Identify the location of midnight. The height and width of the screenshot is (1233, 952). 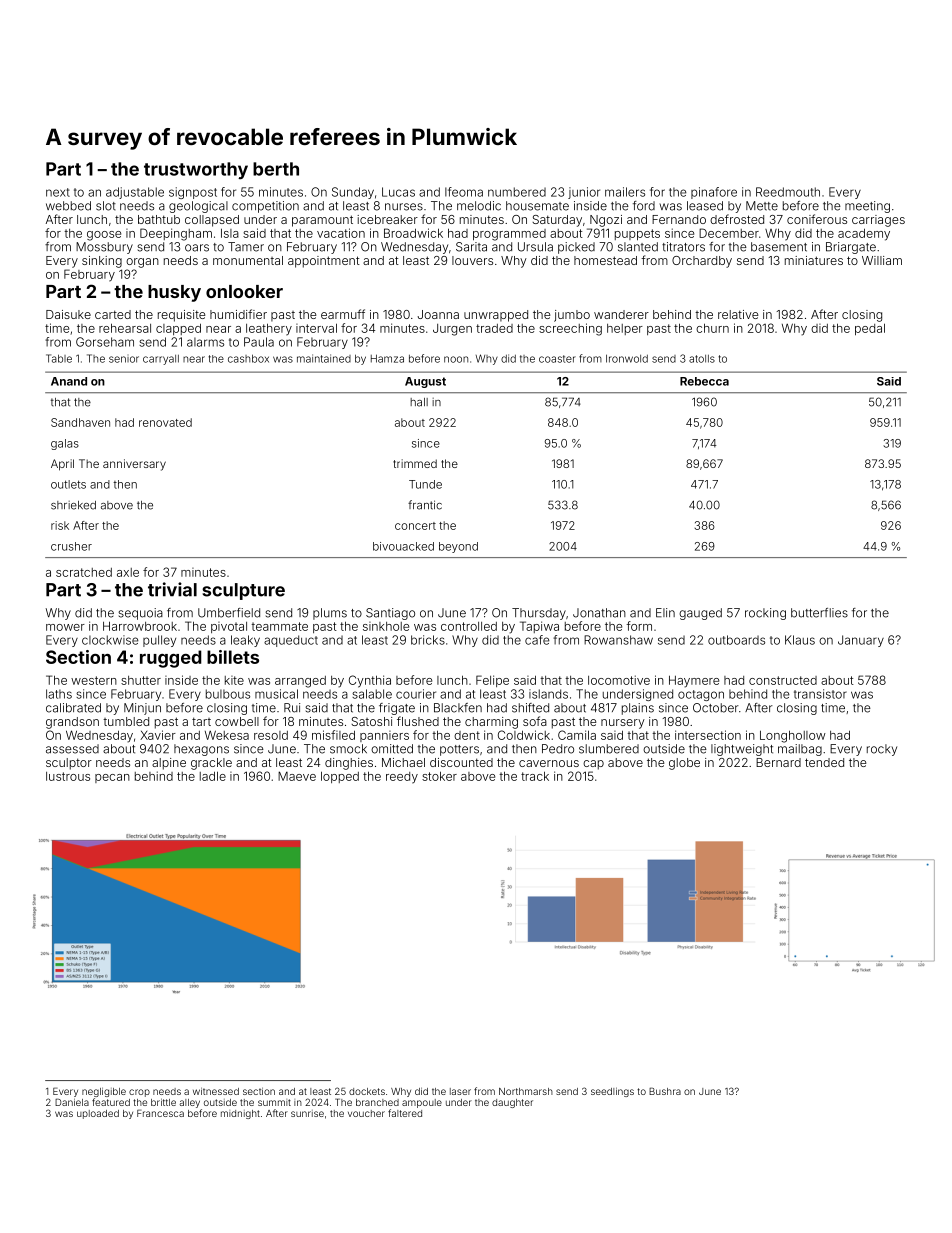
(240, 1114).
